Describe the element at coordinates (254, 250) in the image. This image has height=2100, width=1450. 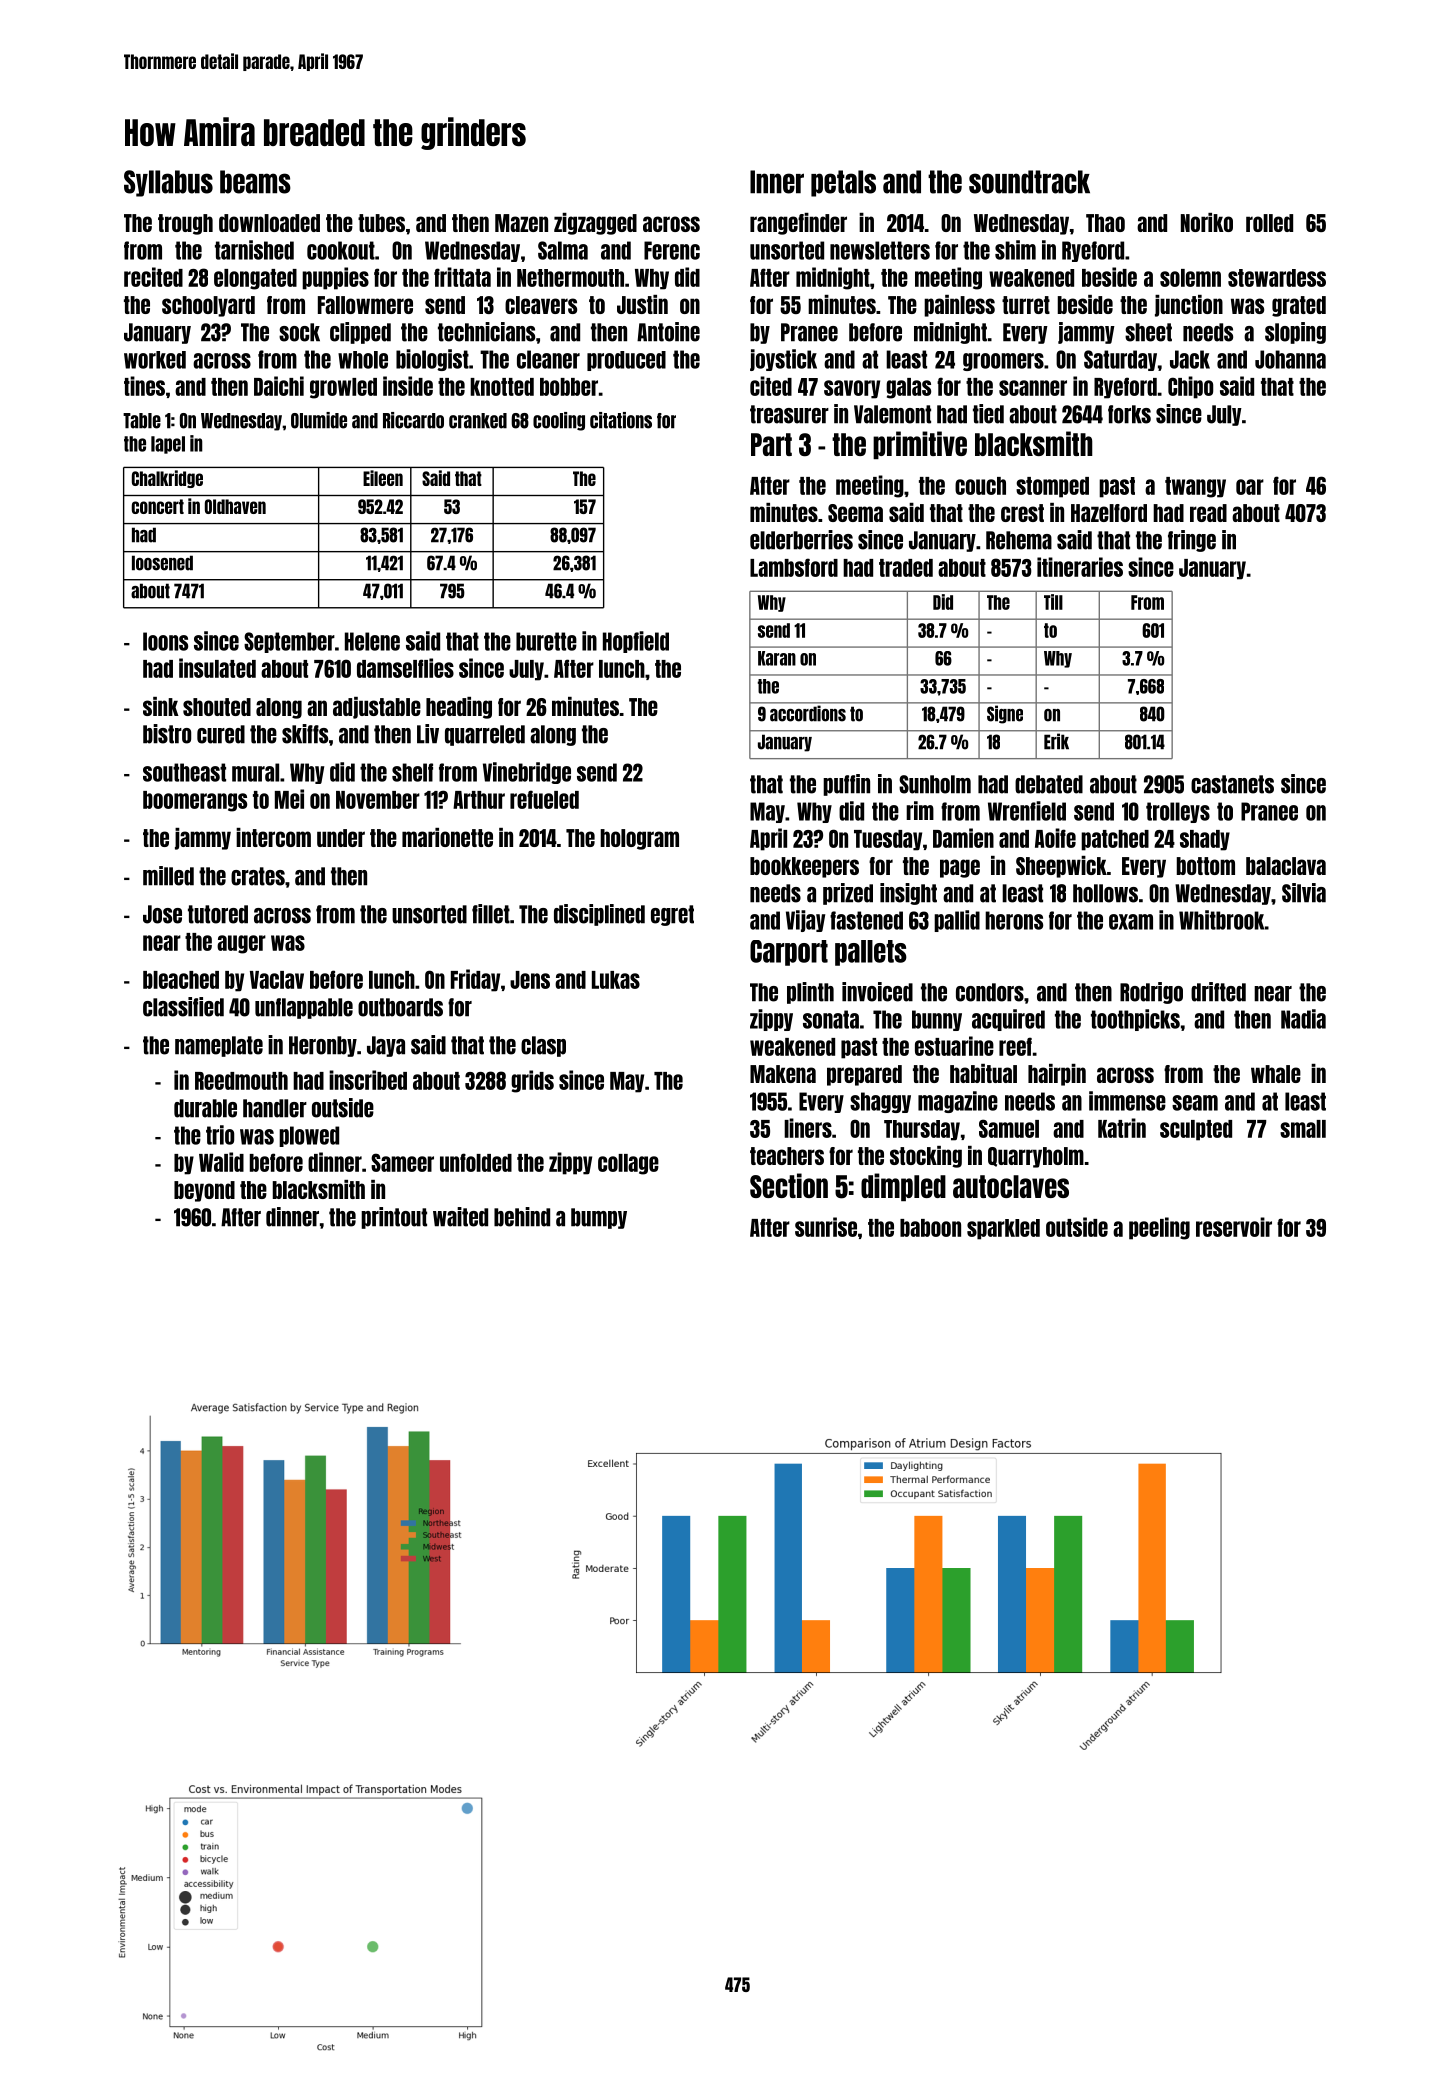
I see `tarnished` at that location.
